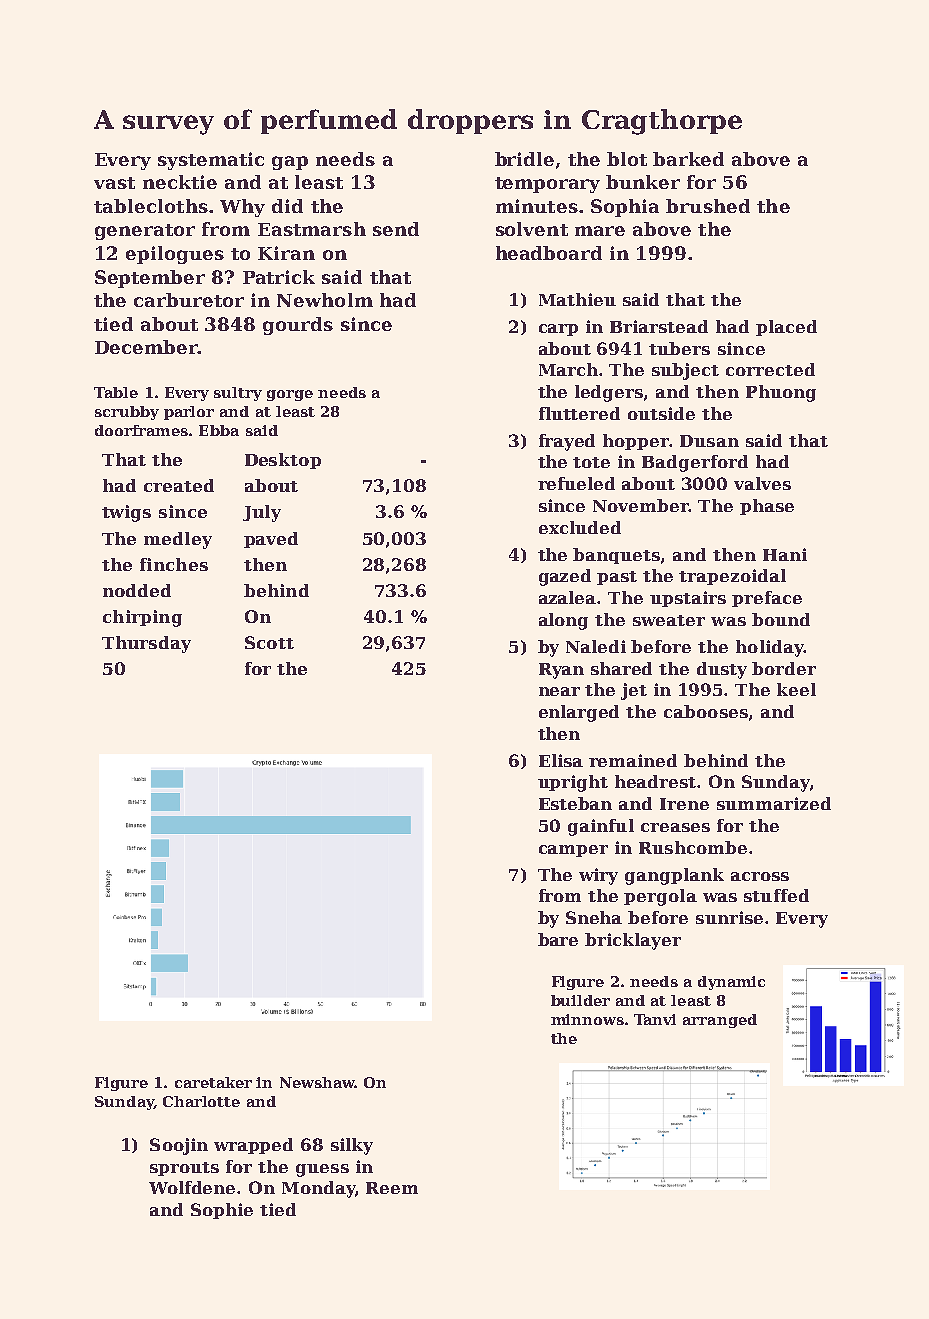 This page has width=929, height=1319. I want to click on bare, so click(558, 939).
